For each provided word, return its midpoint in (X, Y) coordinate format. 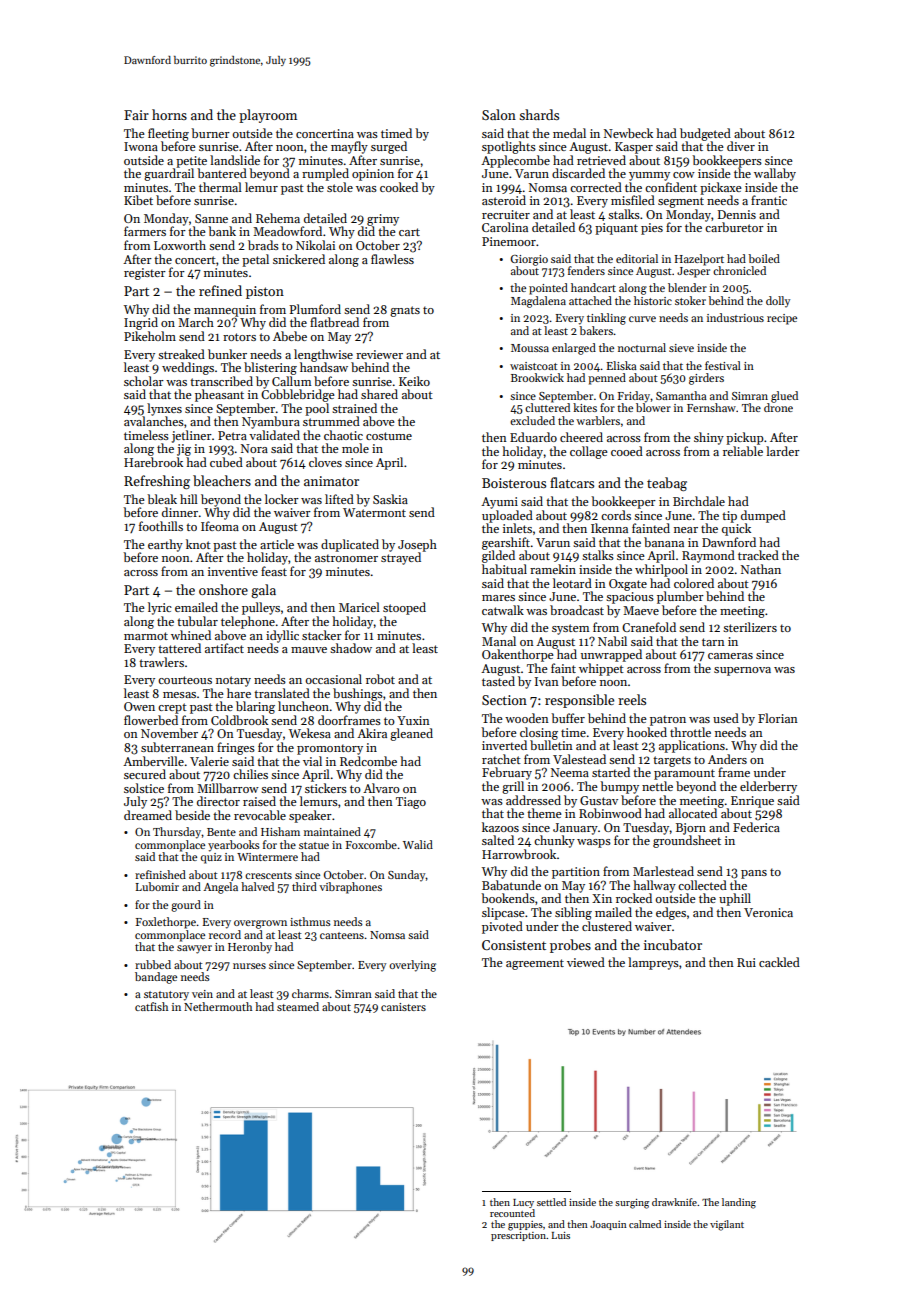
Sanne (211, 218)
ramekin (553, 569)
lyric (160, 608)
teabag (667, 484)
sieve (681, 348)
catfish (151, 1006)
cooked (399, 187)
